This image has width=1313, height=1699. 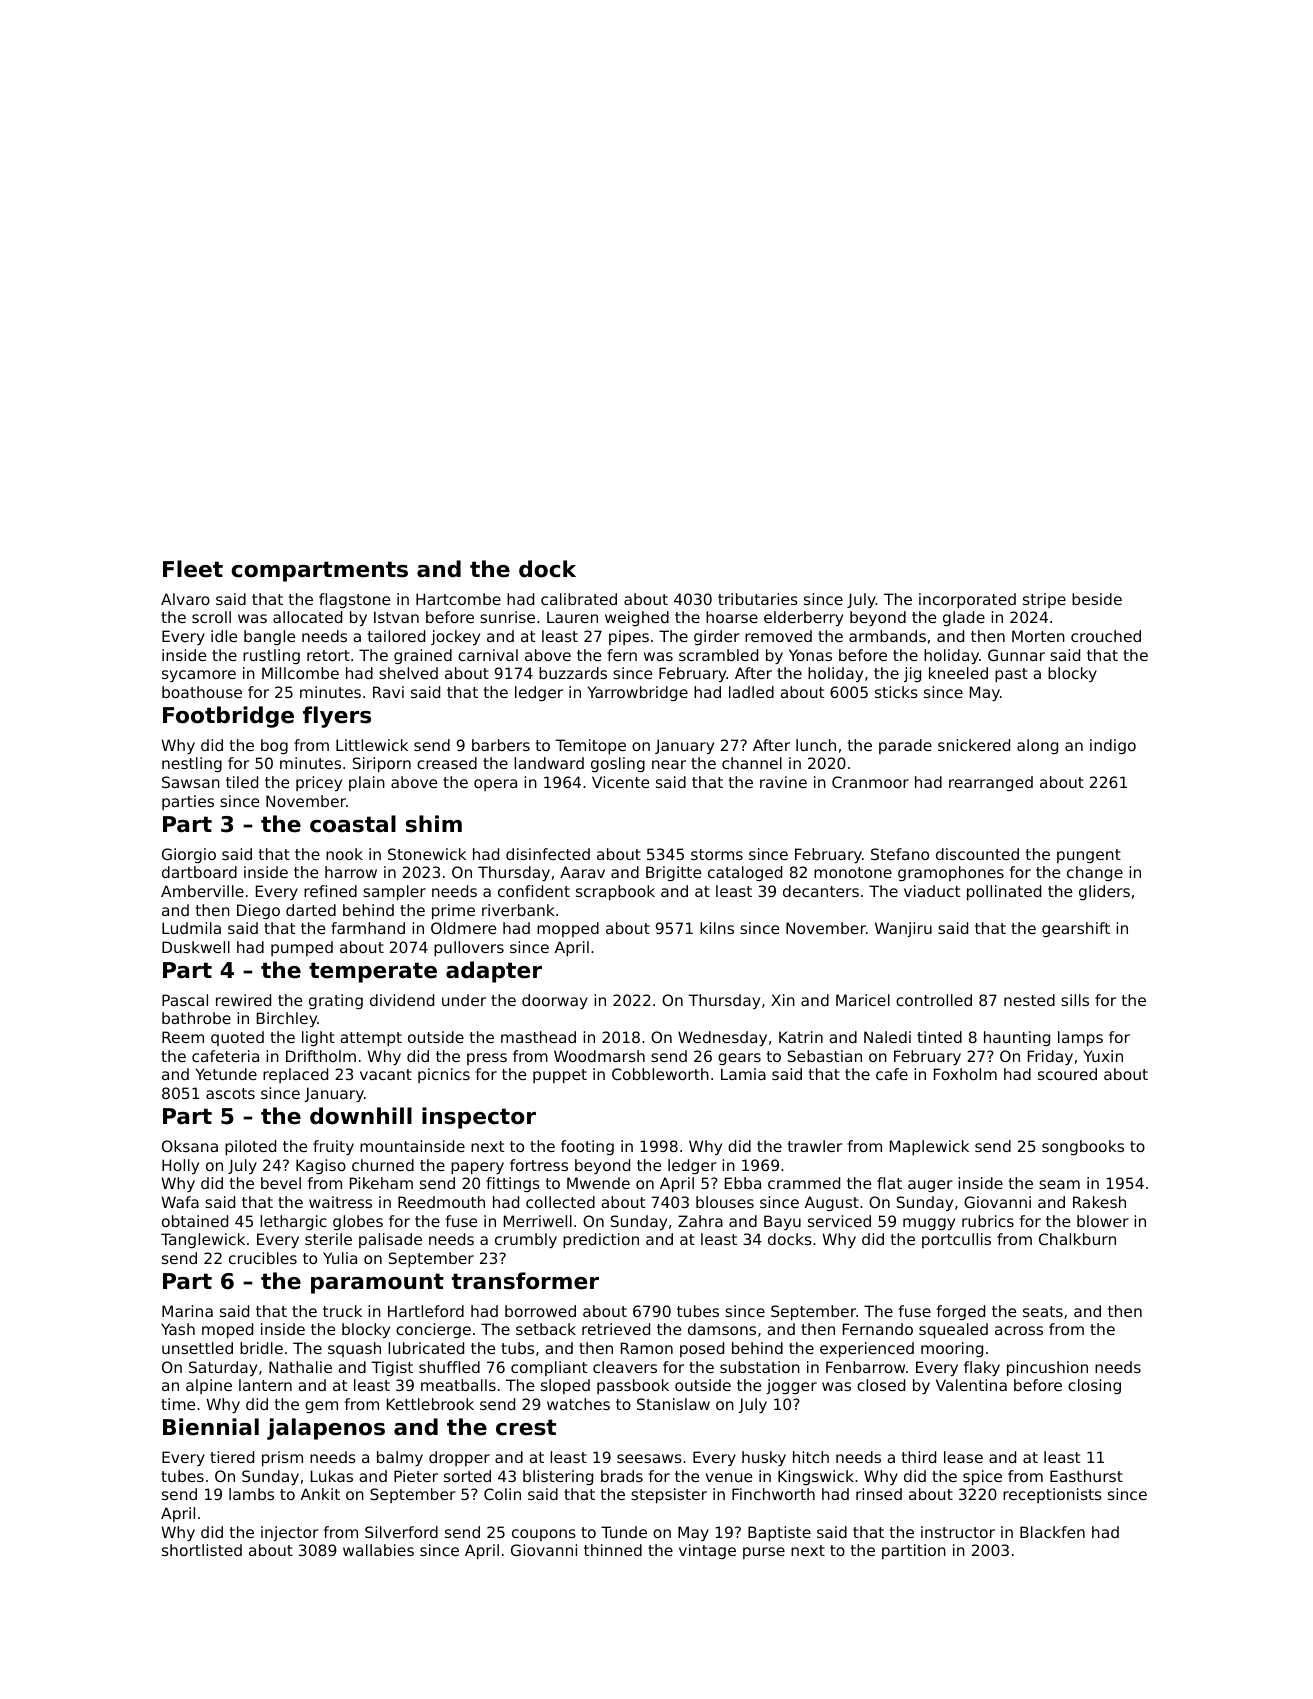 I want to click on mopped, so click(x=568, y=929).
